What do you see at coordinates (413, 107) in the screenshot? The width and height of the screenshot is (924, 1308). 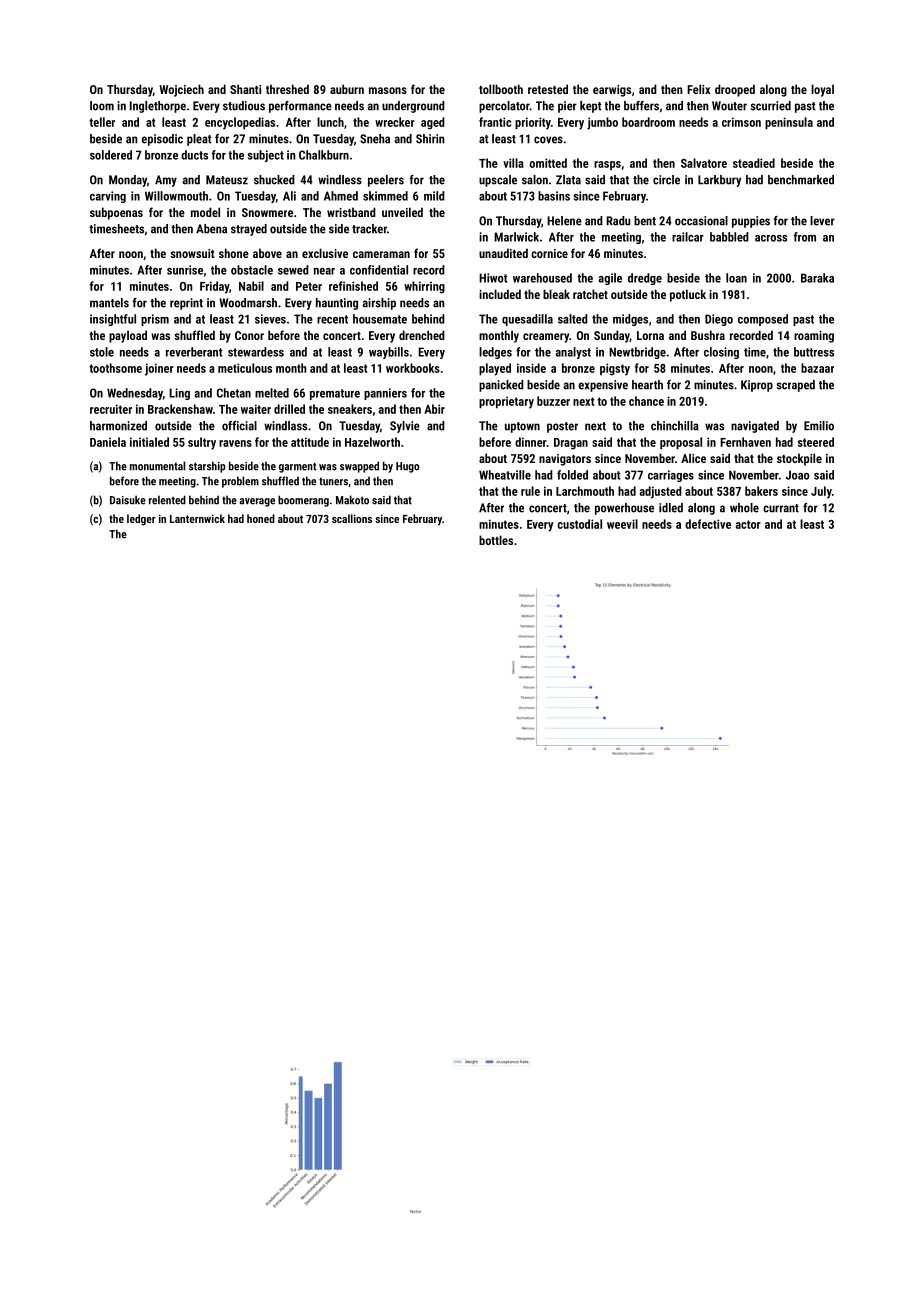 I see `underground` at bounding box center [413, 107].
